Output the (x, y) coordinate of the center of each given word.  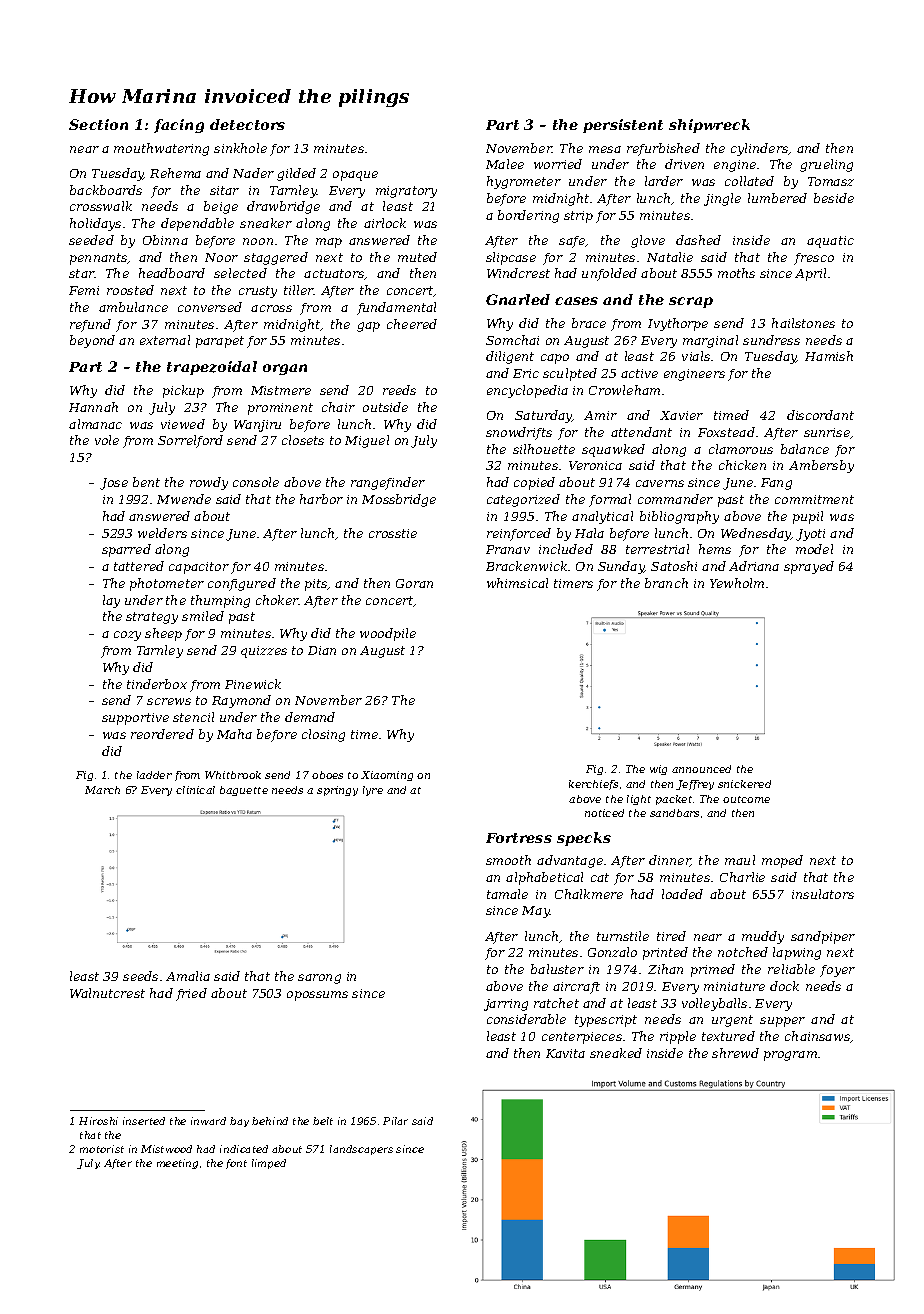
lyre (373, 791)
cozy (127, 636)
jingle (722, 199)
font (236, 1164)
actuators (334, 274)
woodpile (388, 634)
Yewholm (737, 583)
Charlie (742, 877)
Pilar (395, 1121)
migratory (406, 192)
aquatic (830, 242)
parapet (220, 342)
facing (179, 126)
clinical (195, 790)
